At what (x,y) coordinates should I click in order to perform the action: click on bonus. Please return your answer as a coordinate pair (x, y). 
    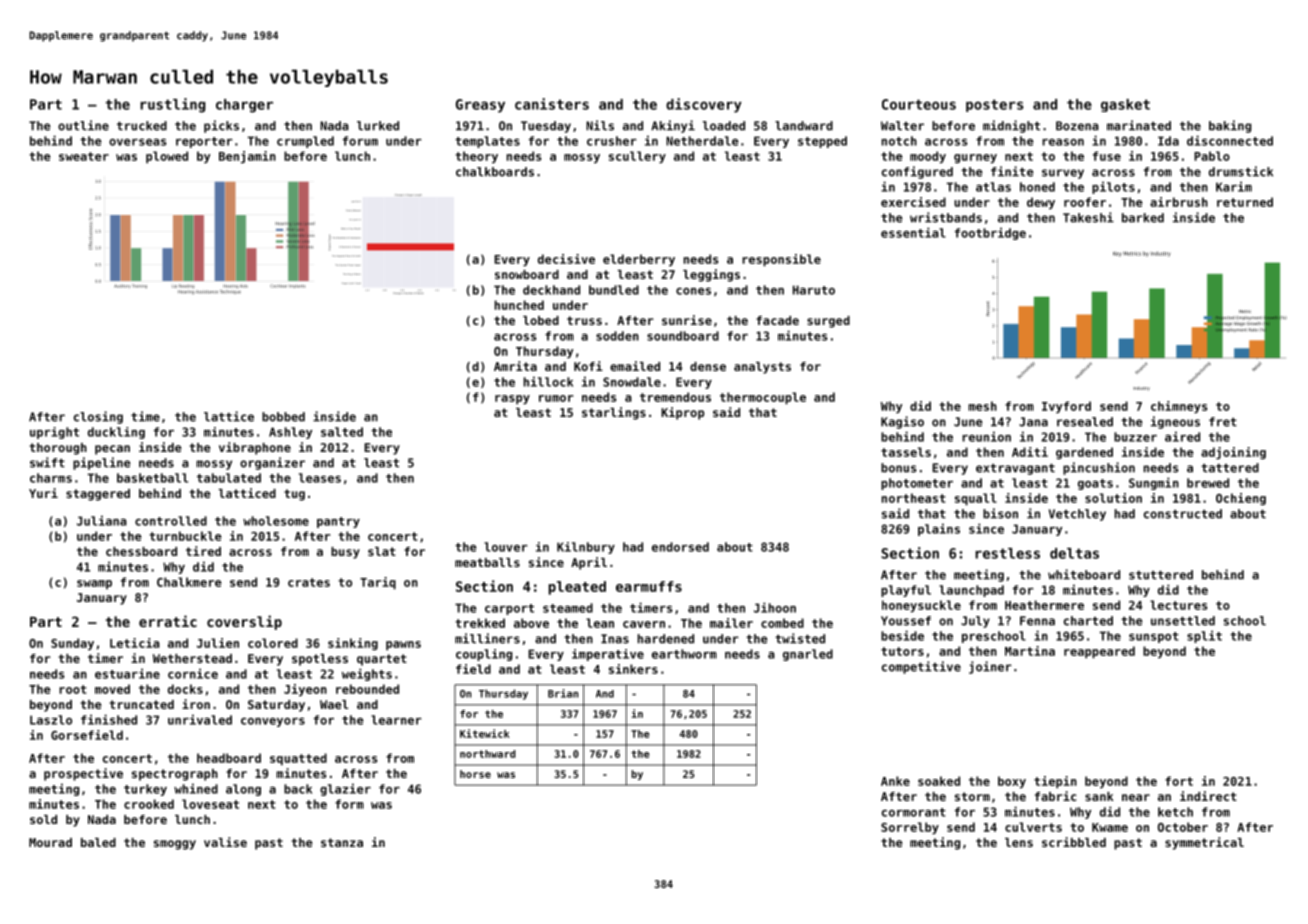
    Looking at the image, I should click on (898, 468).
